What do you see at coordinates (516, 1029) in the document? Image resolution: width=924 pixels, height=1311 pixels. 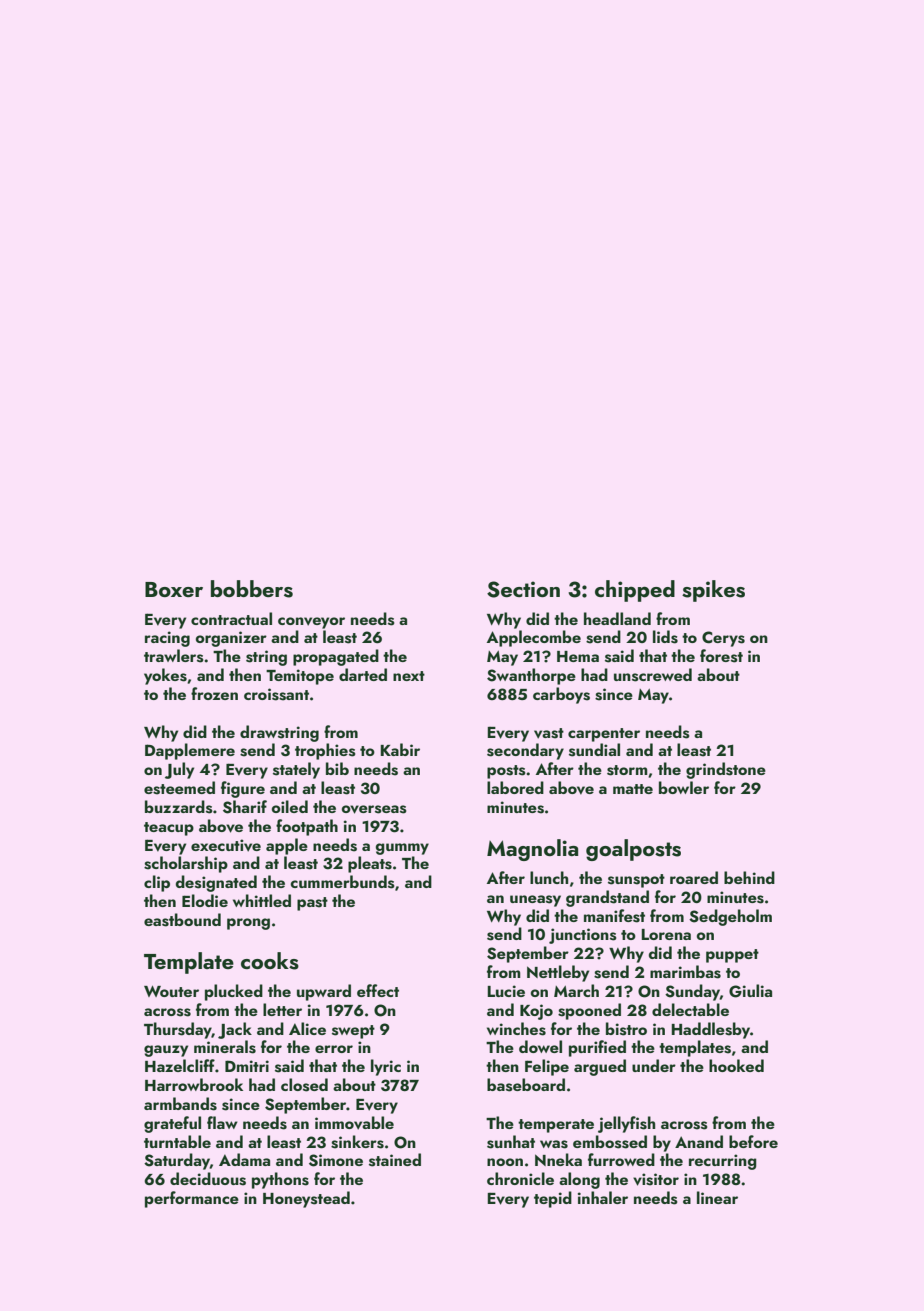 I see `winches` at bounding box center [516, 1029].
